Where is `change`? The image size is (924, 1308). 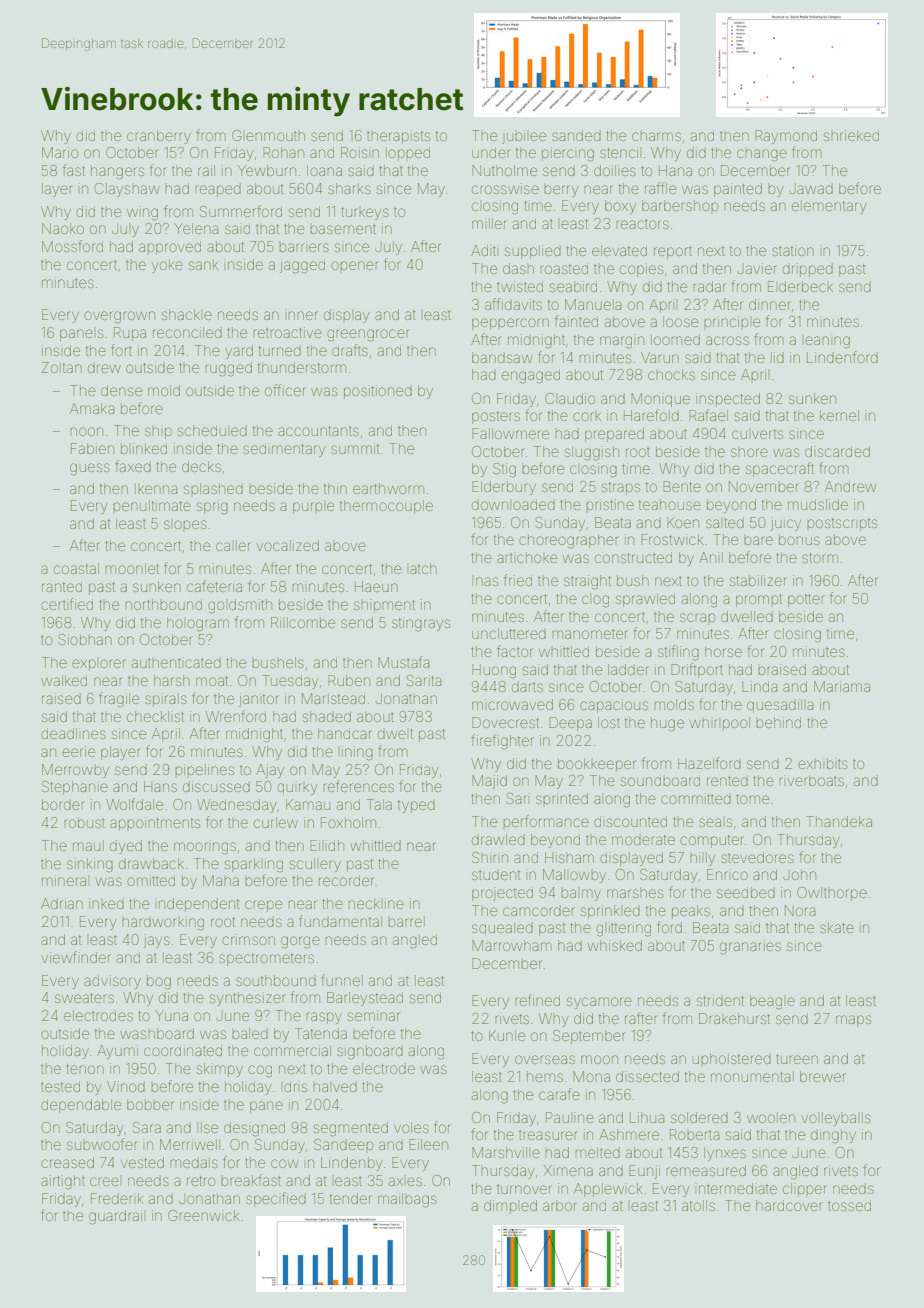
change is located at coordinates (762, 155).
